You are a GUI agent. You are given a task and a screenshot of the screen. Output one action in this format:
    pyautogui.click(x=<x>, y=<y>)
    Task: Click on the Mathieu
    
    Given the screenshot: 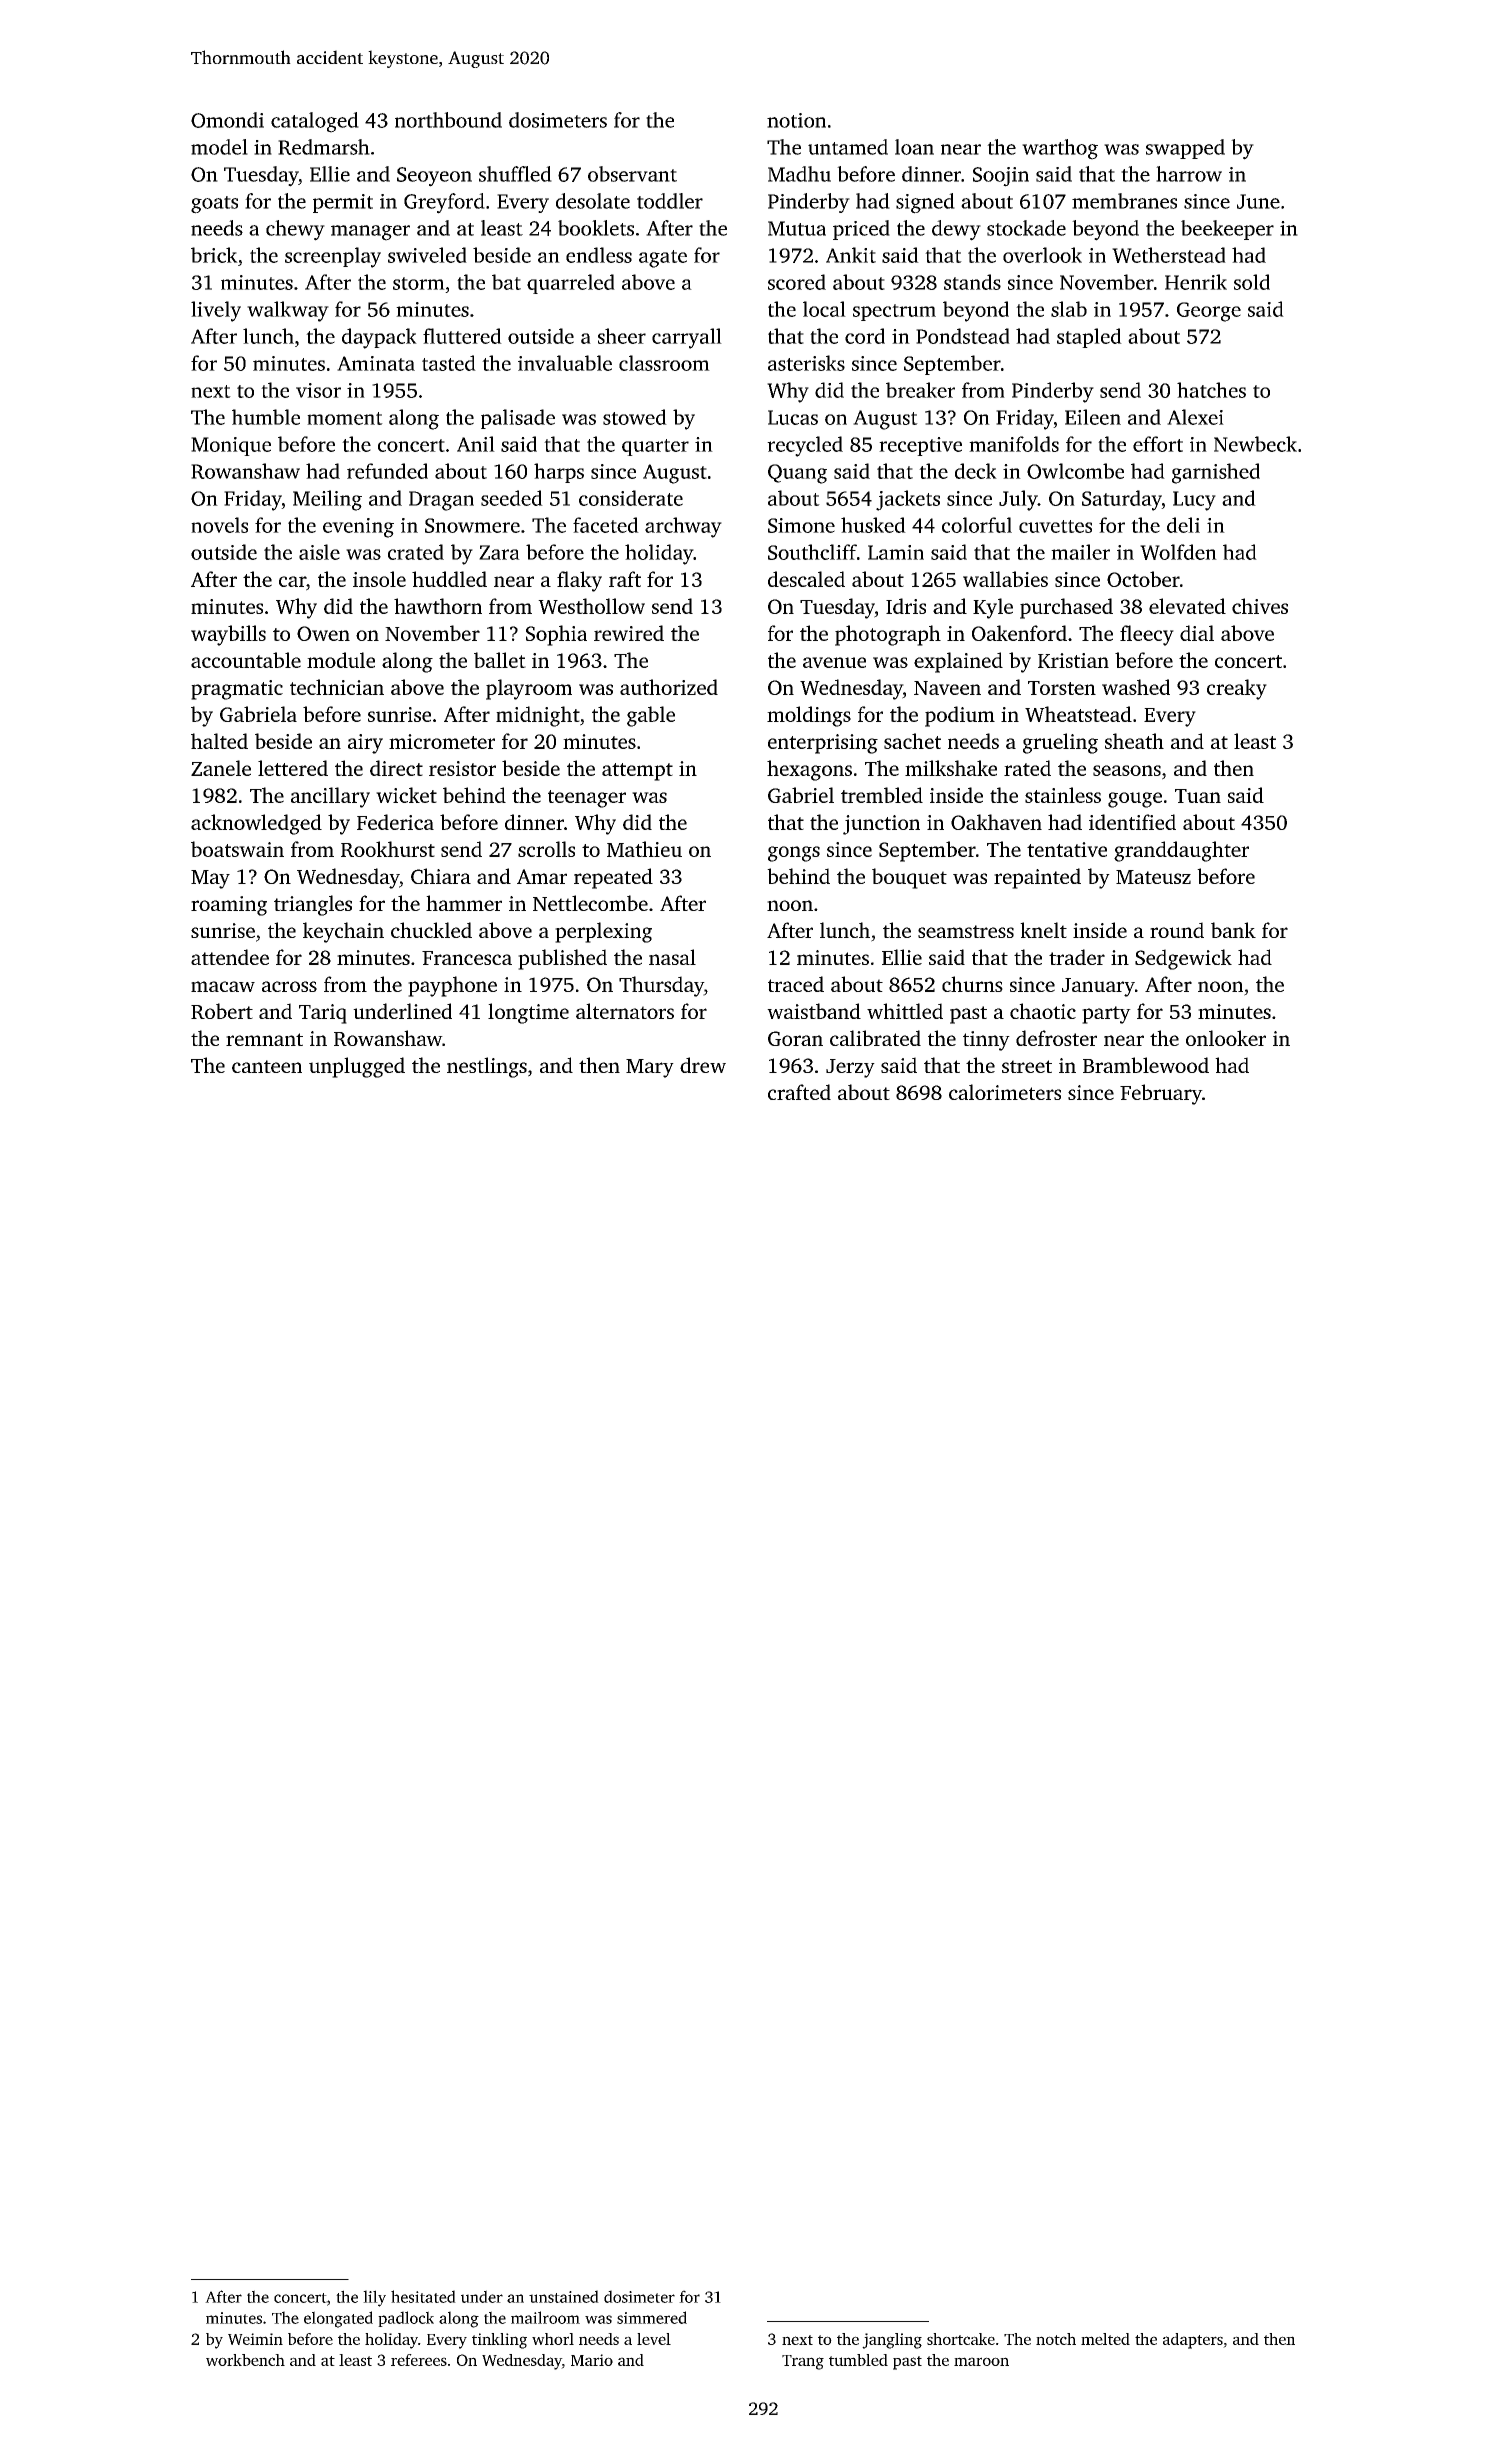 What is the action you would take?
    pyautogui.click(x=644, y=849)
